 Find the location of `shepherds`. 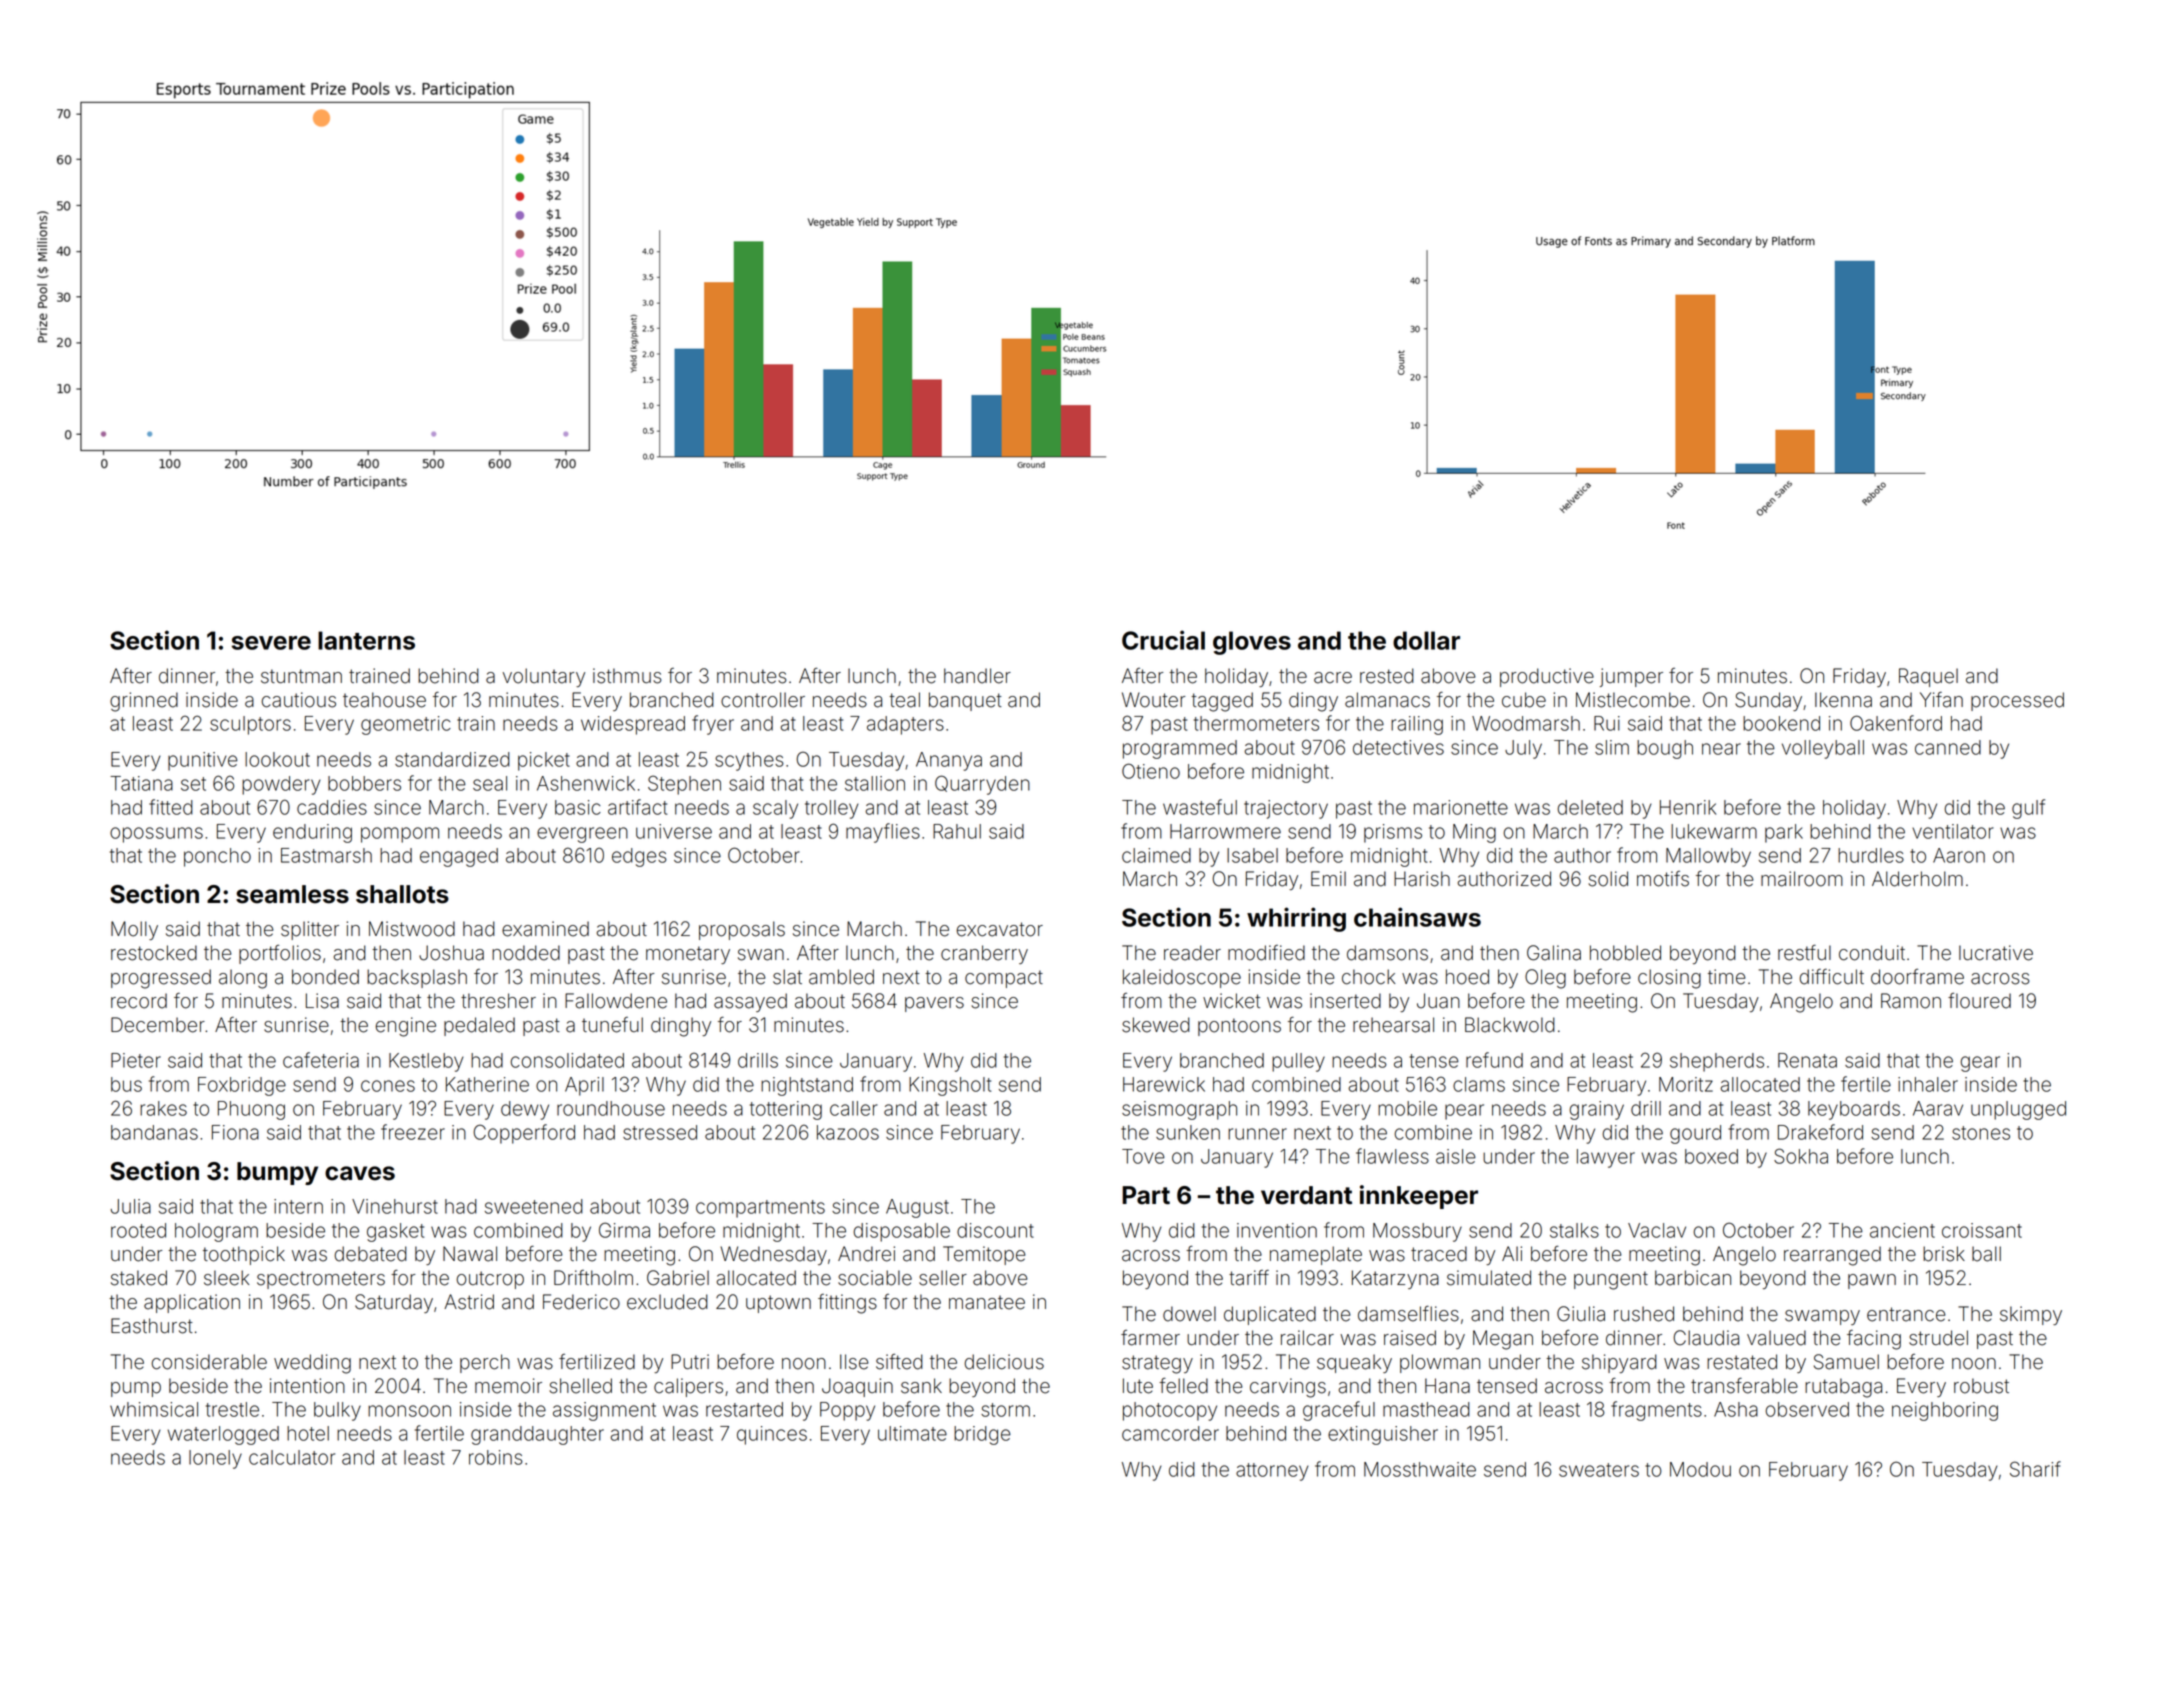

shepherds is located at coordinates (1717, 1062).
